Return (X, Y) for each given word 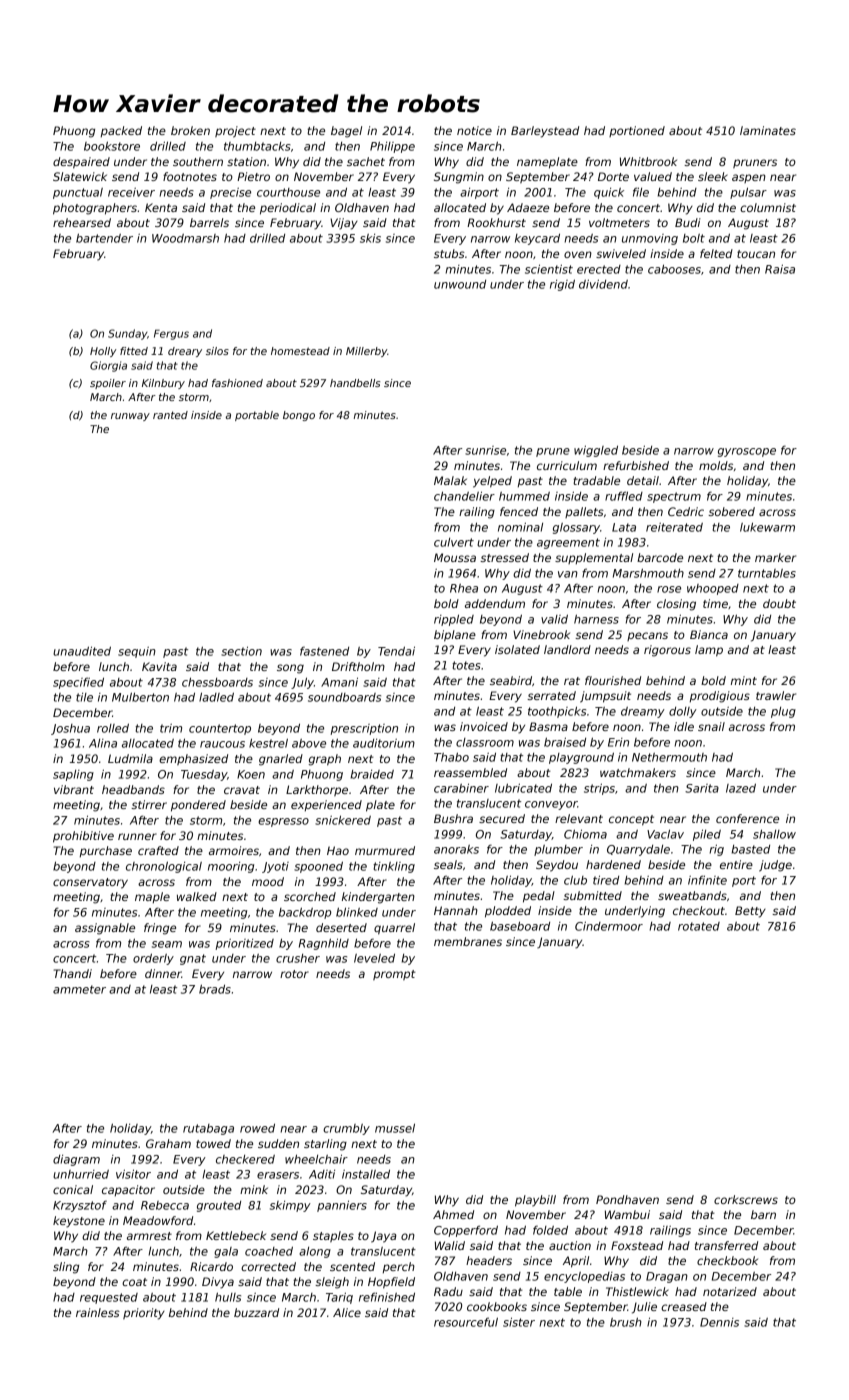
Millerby (366, 352)
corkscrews (746, 1199)
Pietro (253, 176)
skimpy (290, 1206)
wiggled (596, 451)
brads (215, 989)
